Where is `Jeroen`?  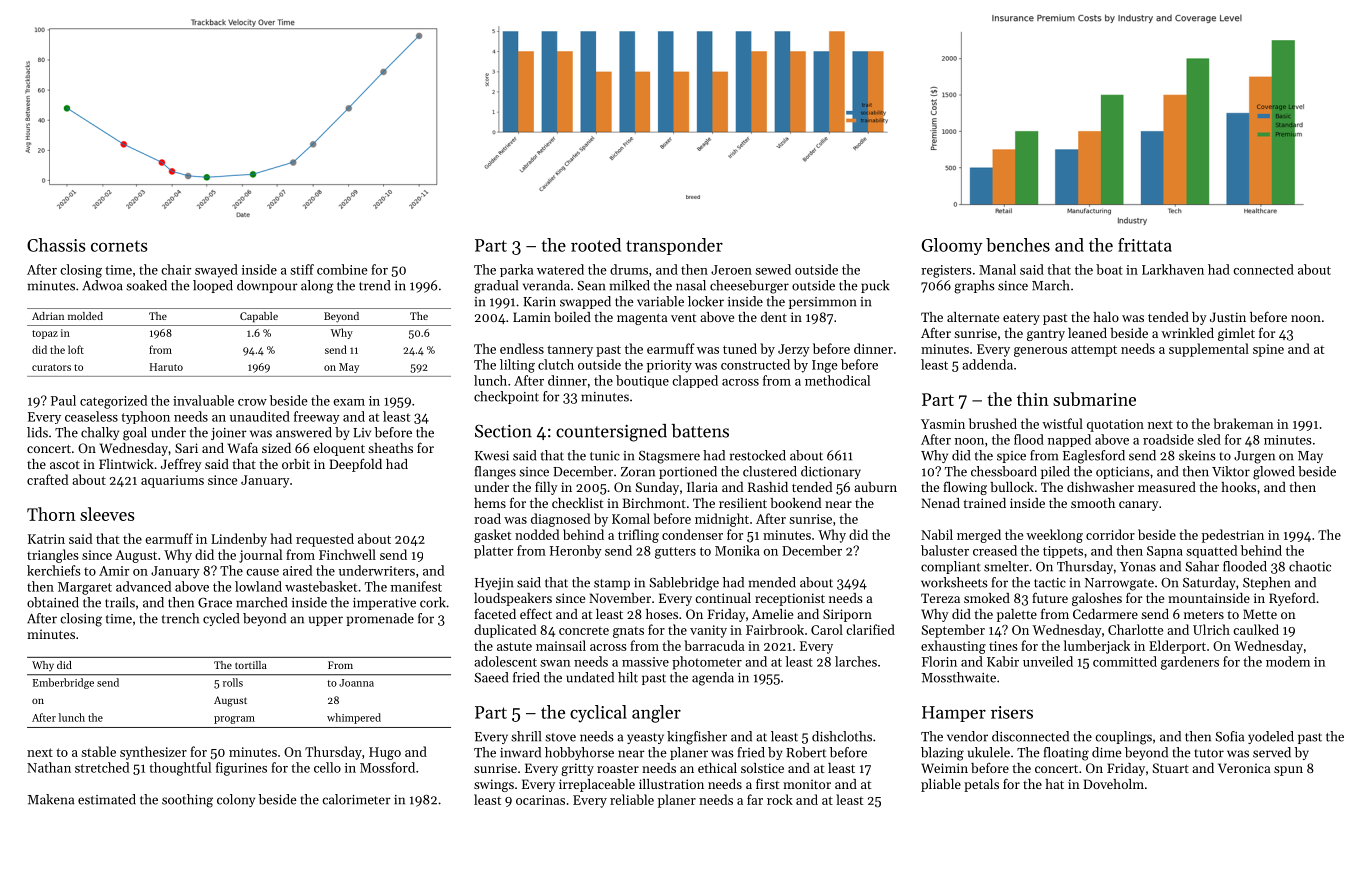
Jeroen is located at coordinates (731, 270).
